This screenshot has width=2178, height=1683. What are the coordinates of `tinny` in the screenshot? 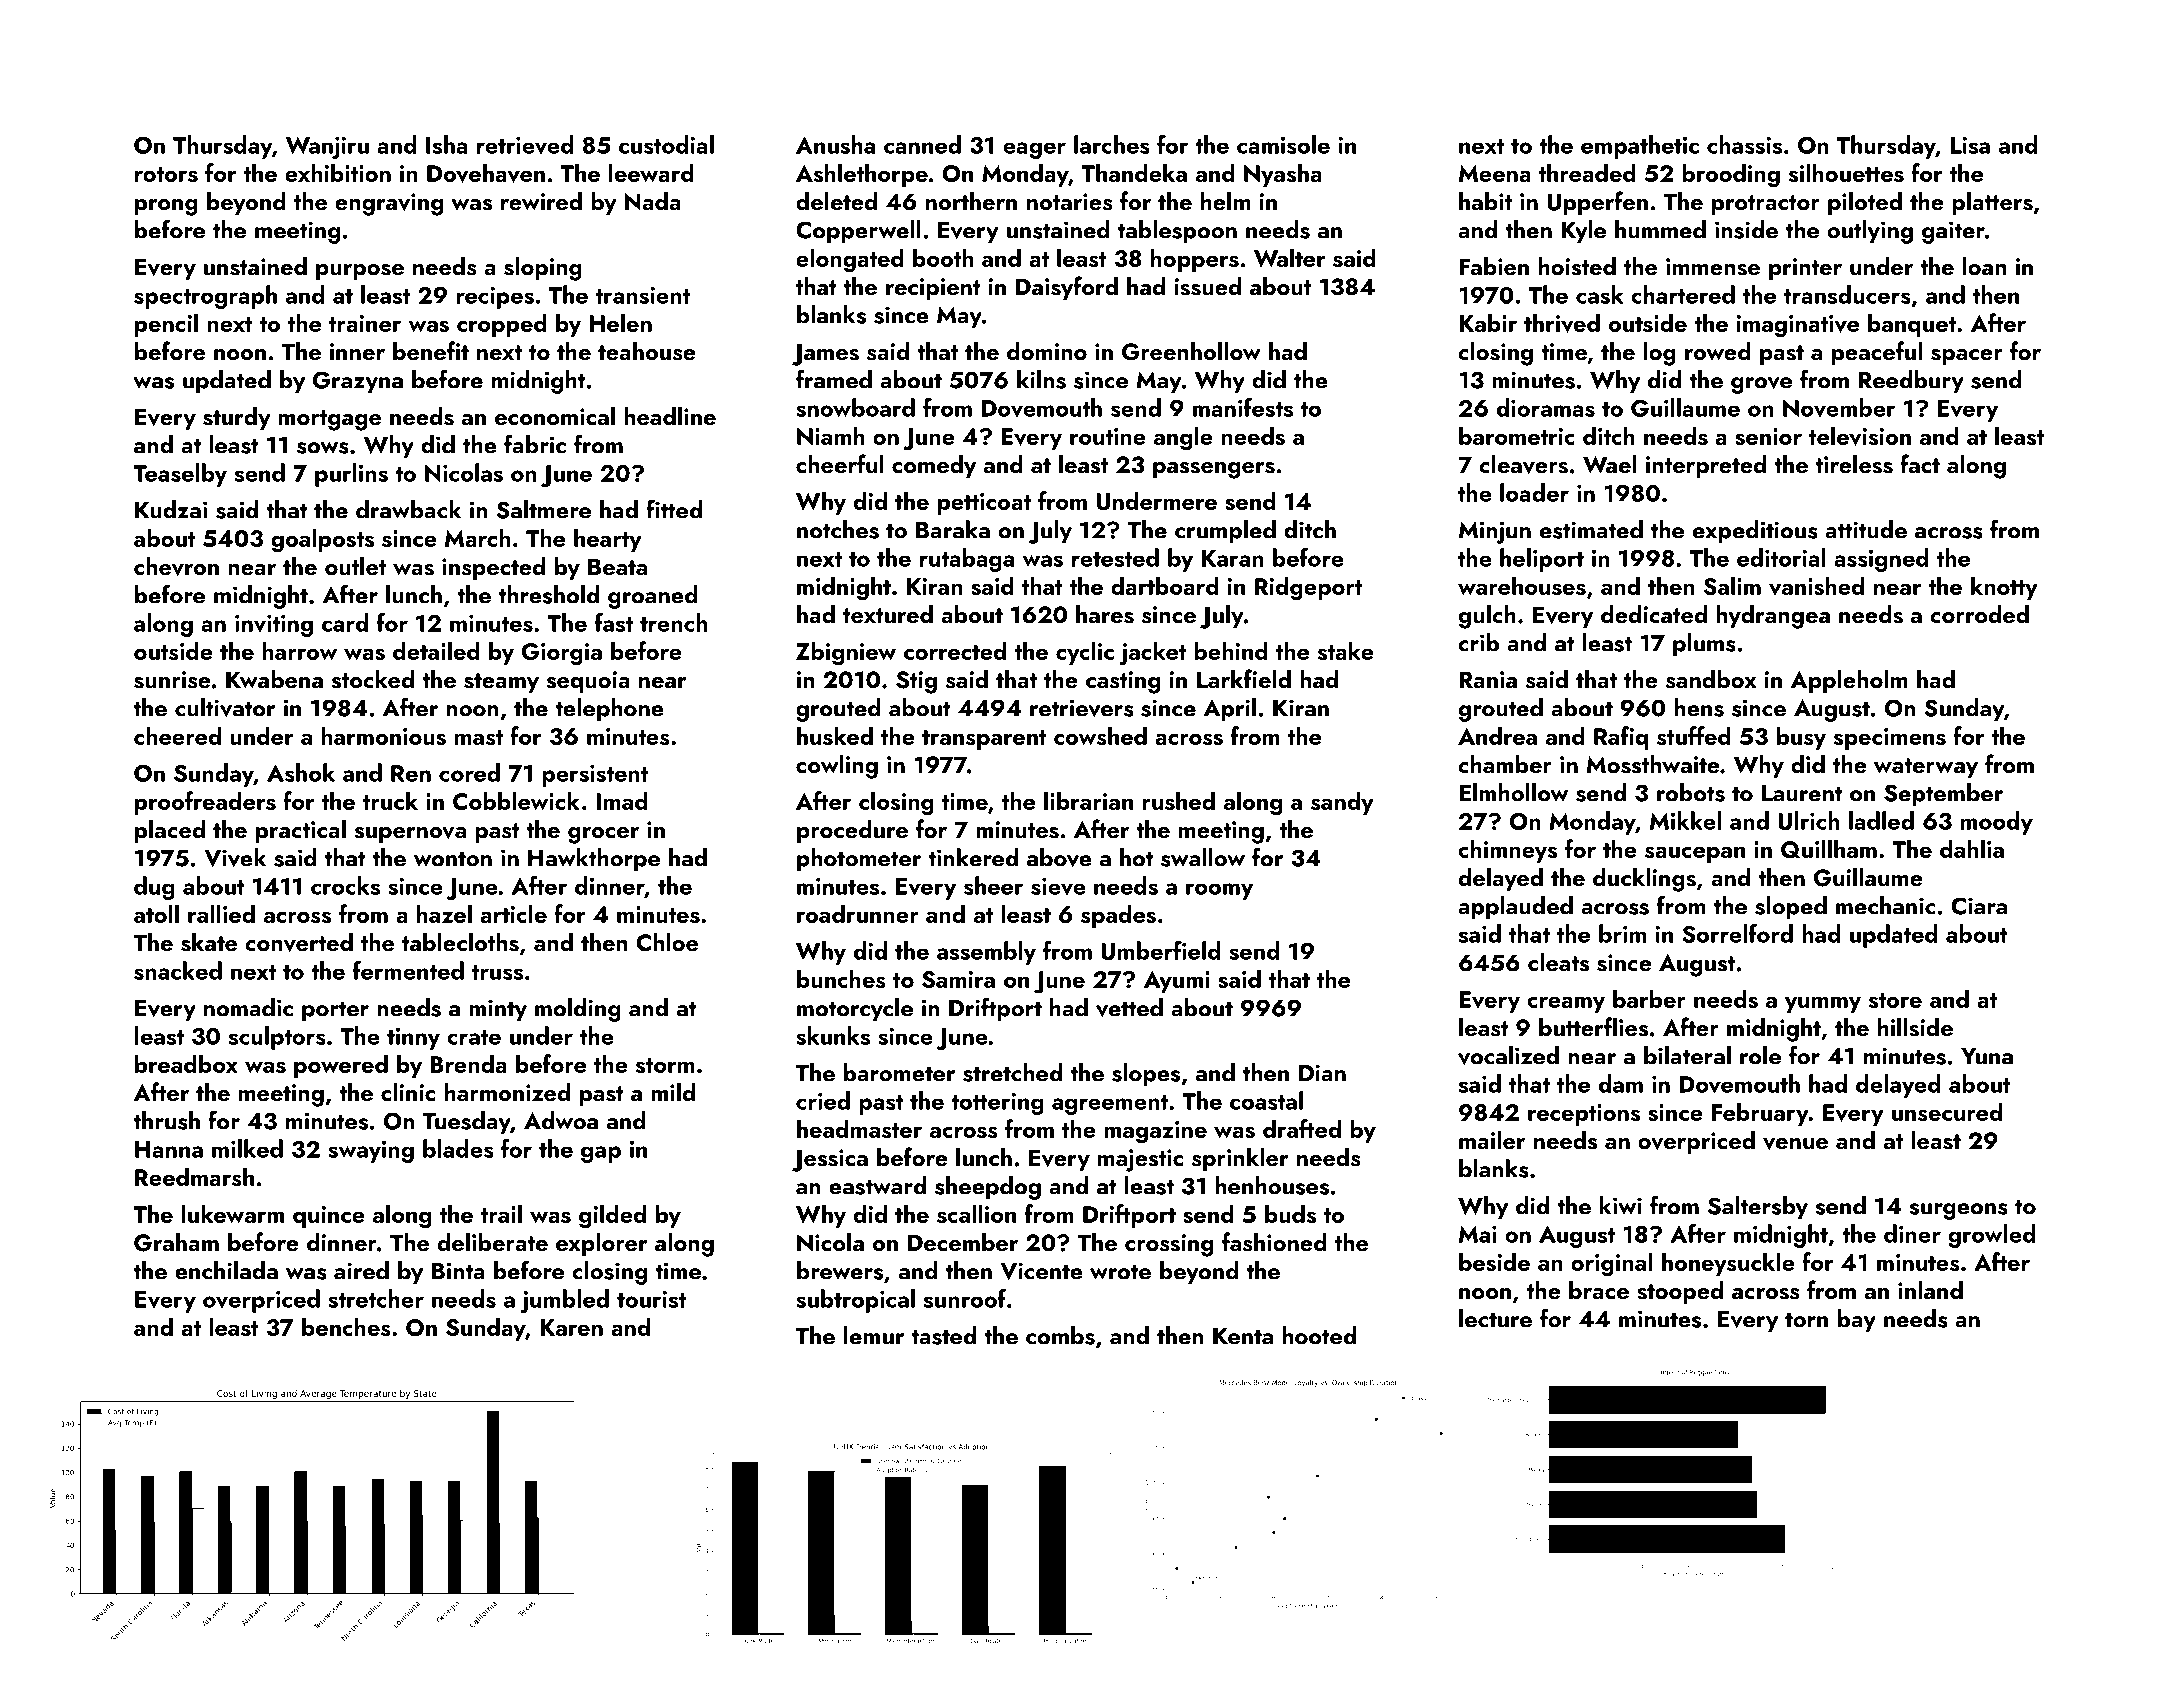 It's located at (413, 1039).
